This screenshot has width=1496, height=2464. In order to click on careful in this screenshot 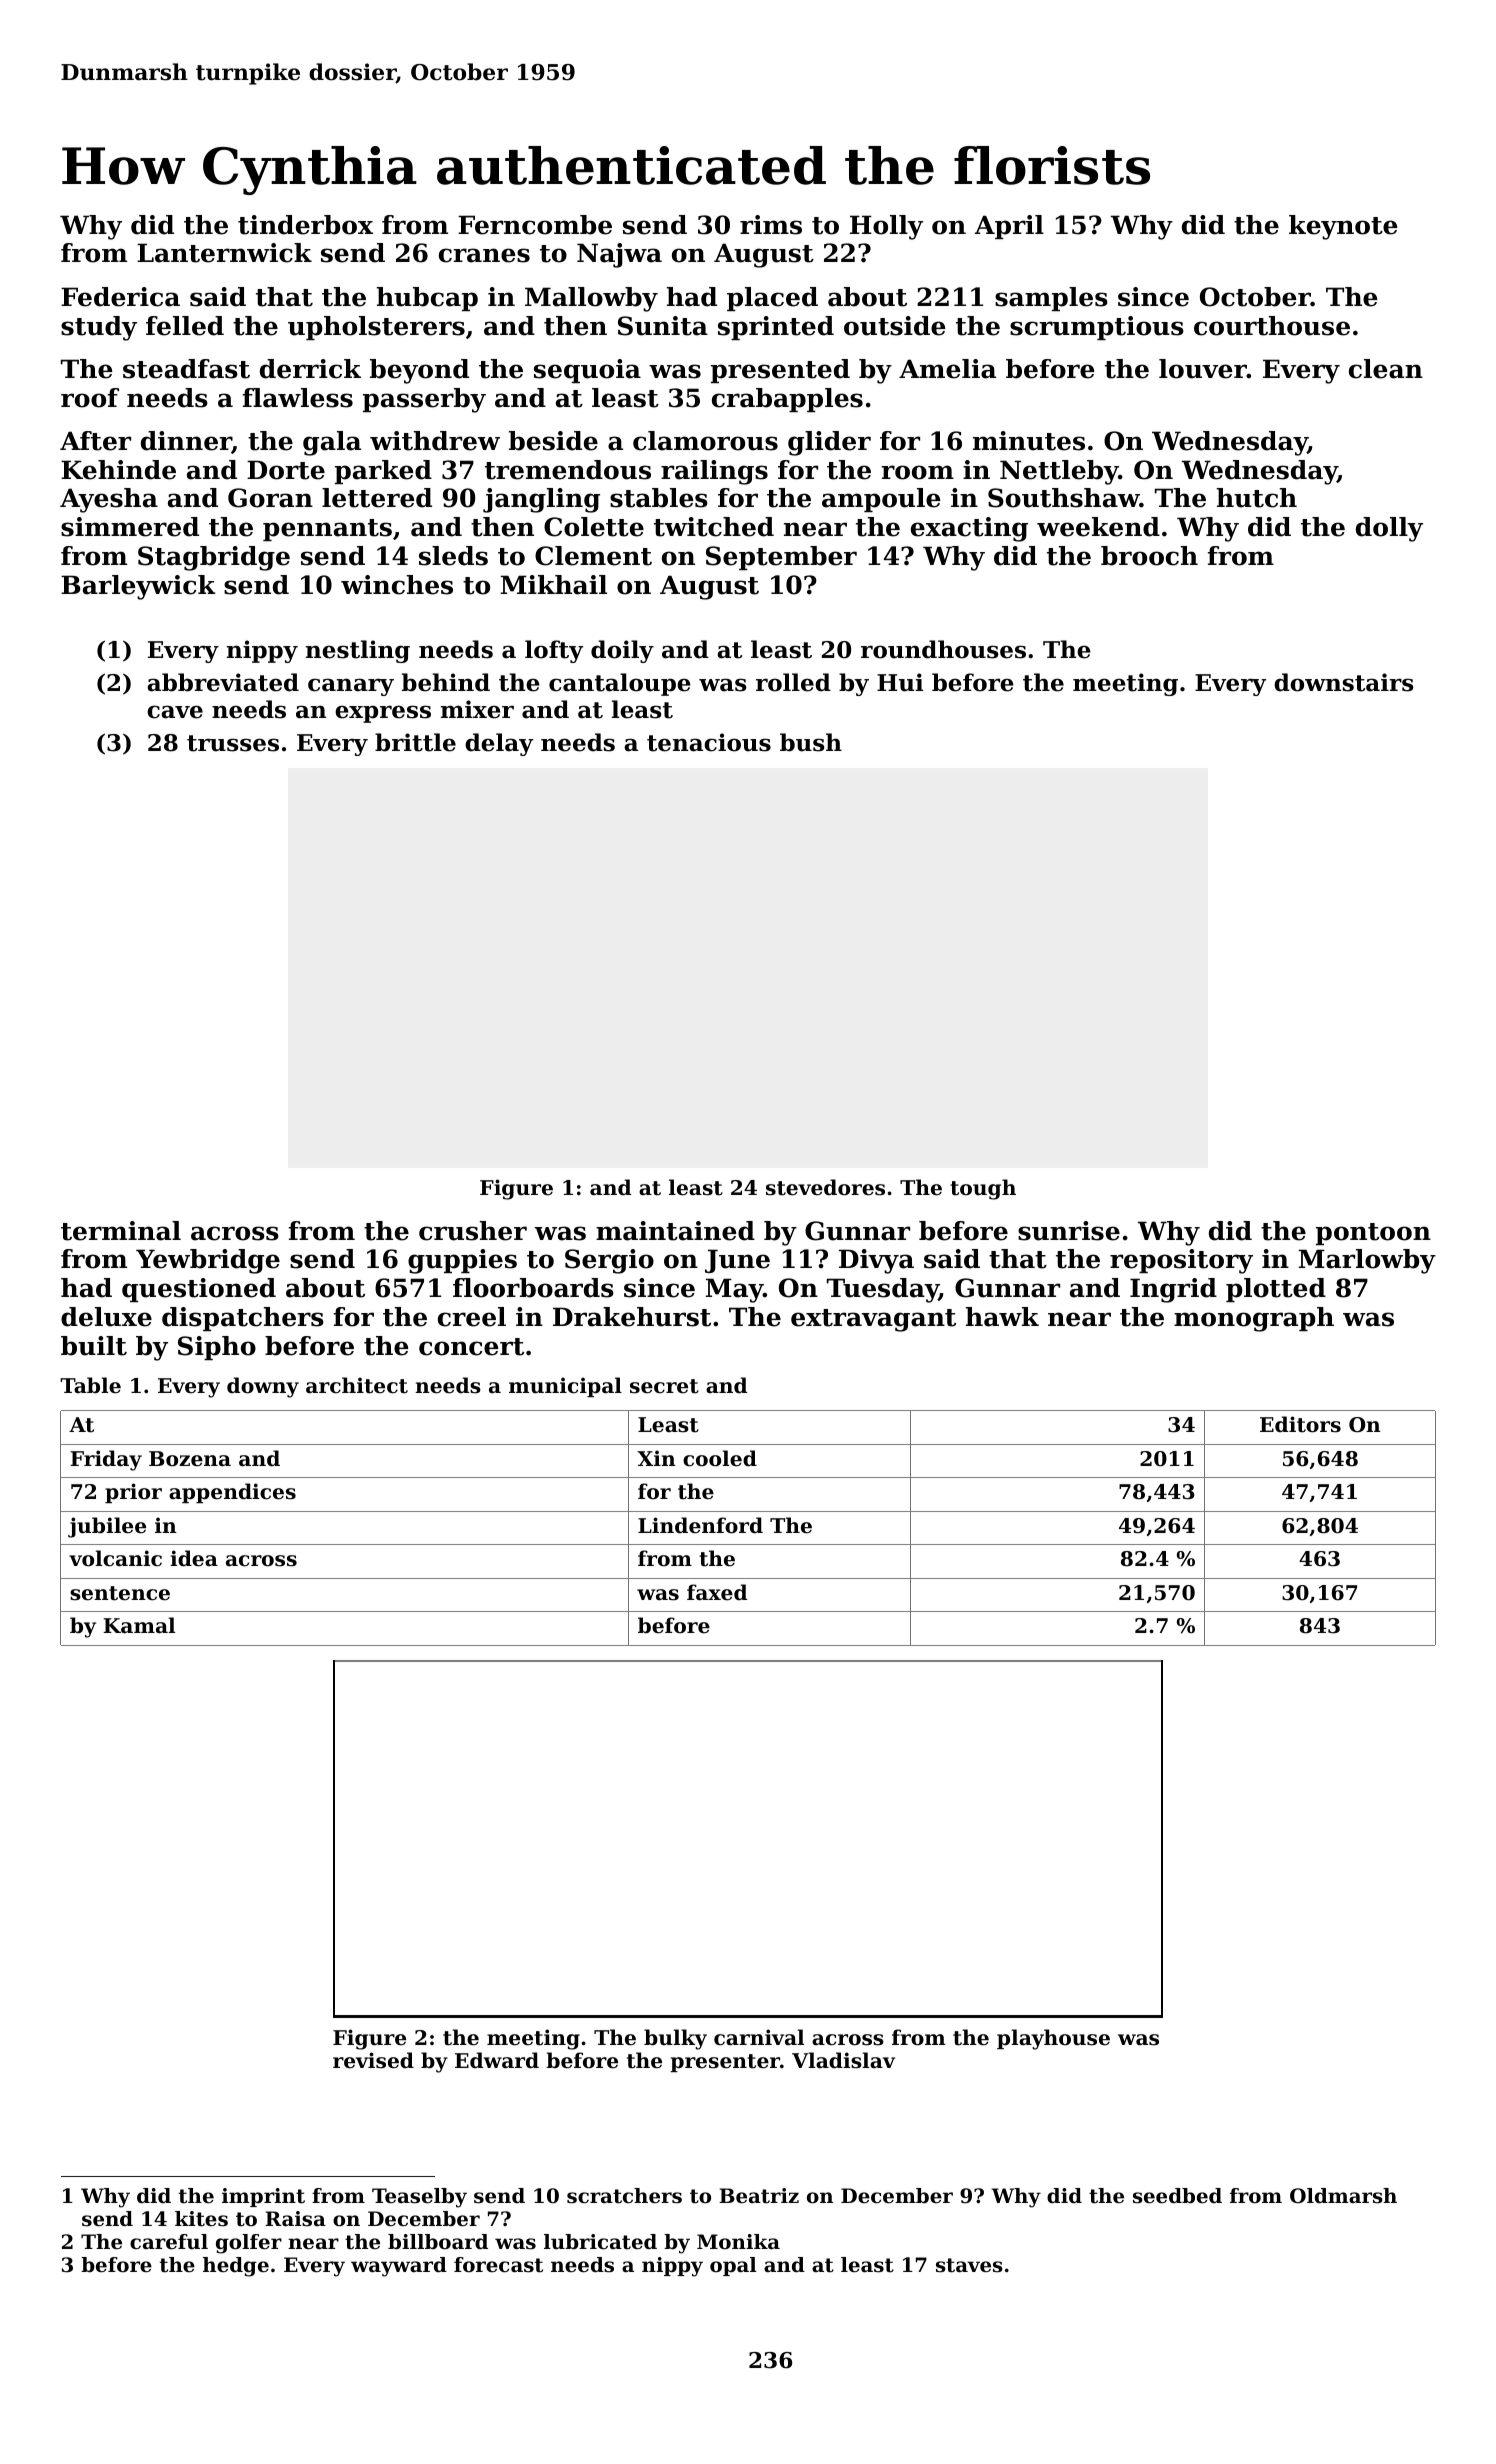, I will do `click(169, 2242)`.
